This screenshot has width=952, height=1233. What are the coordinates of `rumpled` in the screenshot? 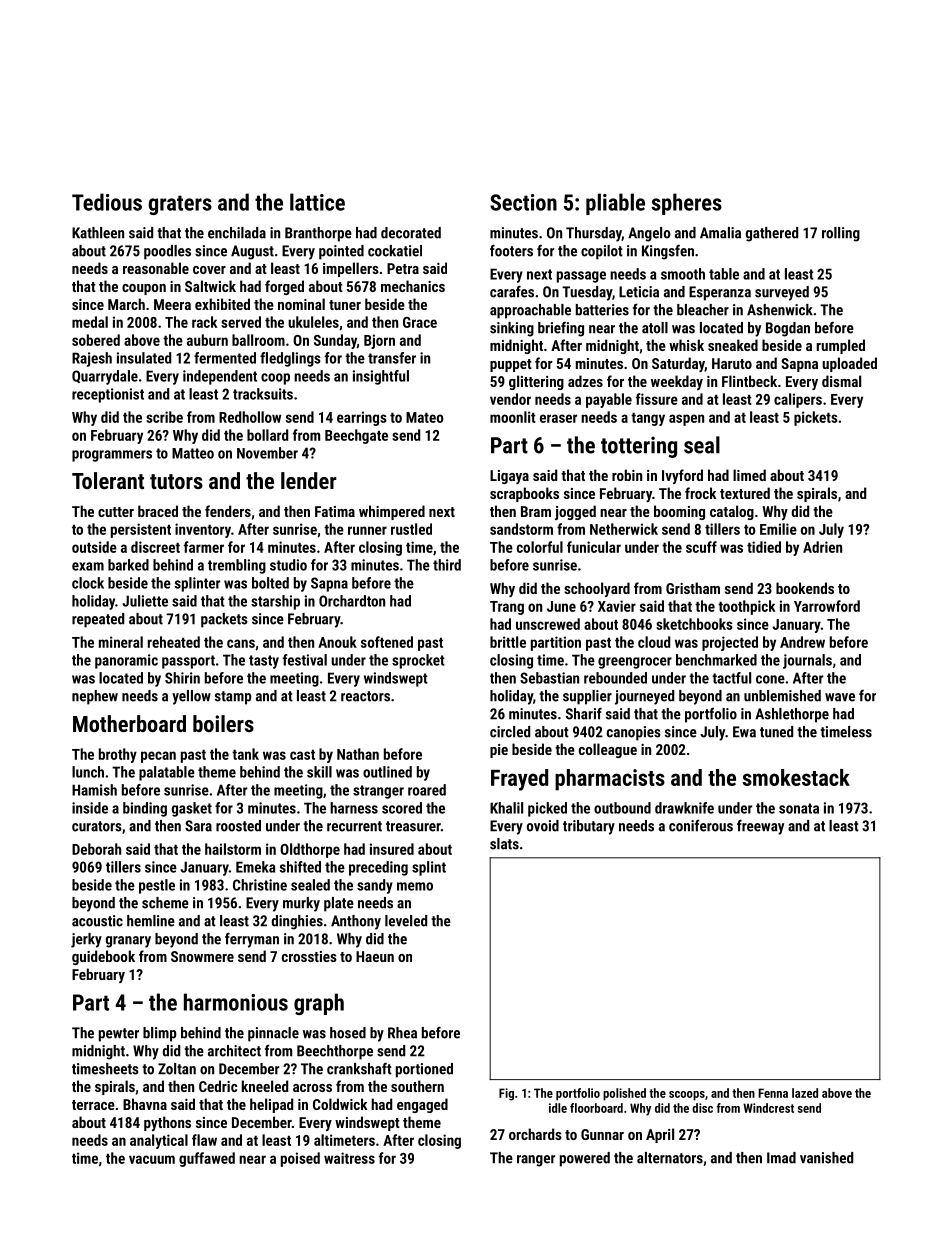 It's located at (841, 346).
